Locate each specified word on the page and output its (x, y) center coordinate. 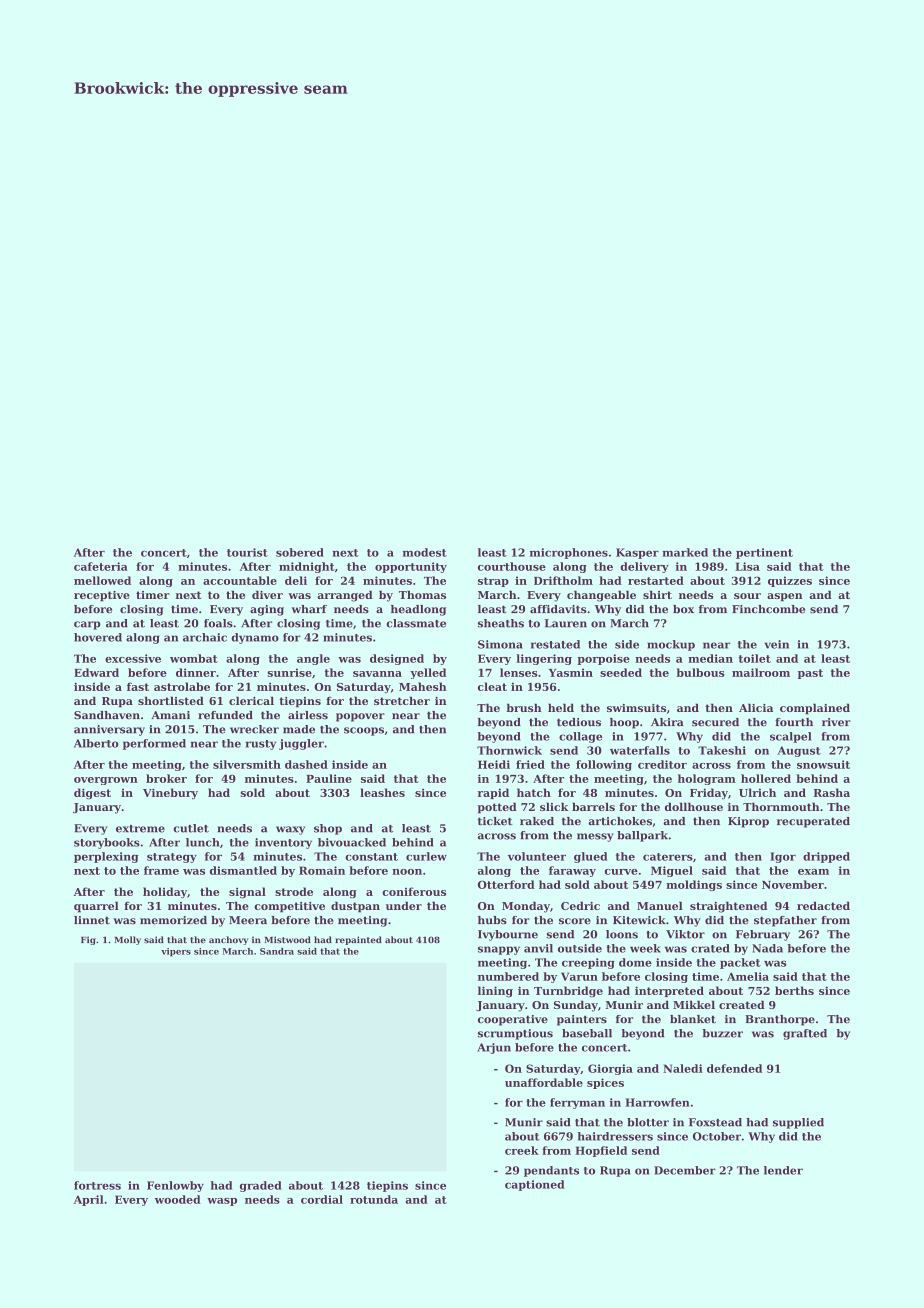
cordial (322, 1199)
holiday (165, 893)
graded (260, 1186)
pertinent (764, 553)
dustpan (355, 907)
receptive (102, 596)
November (793, 884)
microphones (569, 553)
